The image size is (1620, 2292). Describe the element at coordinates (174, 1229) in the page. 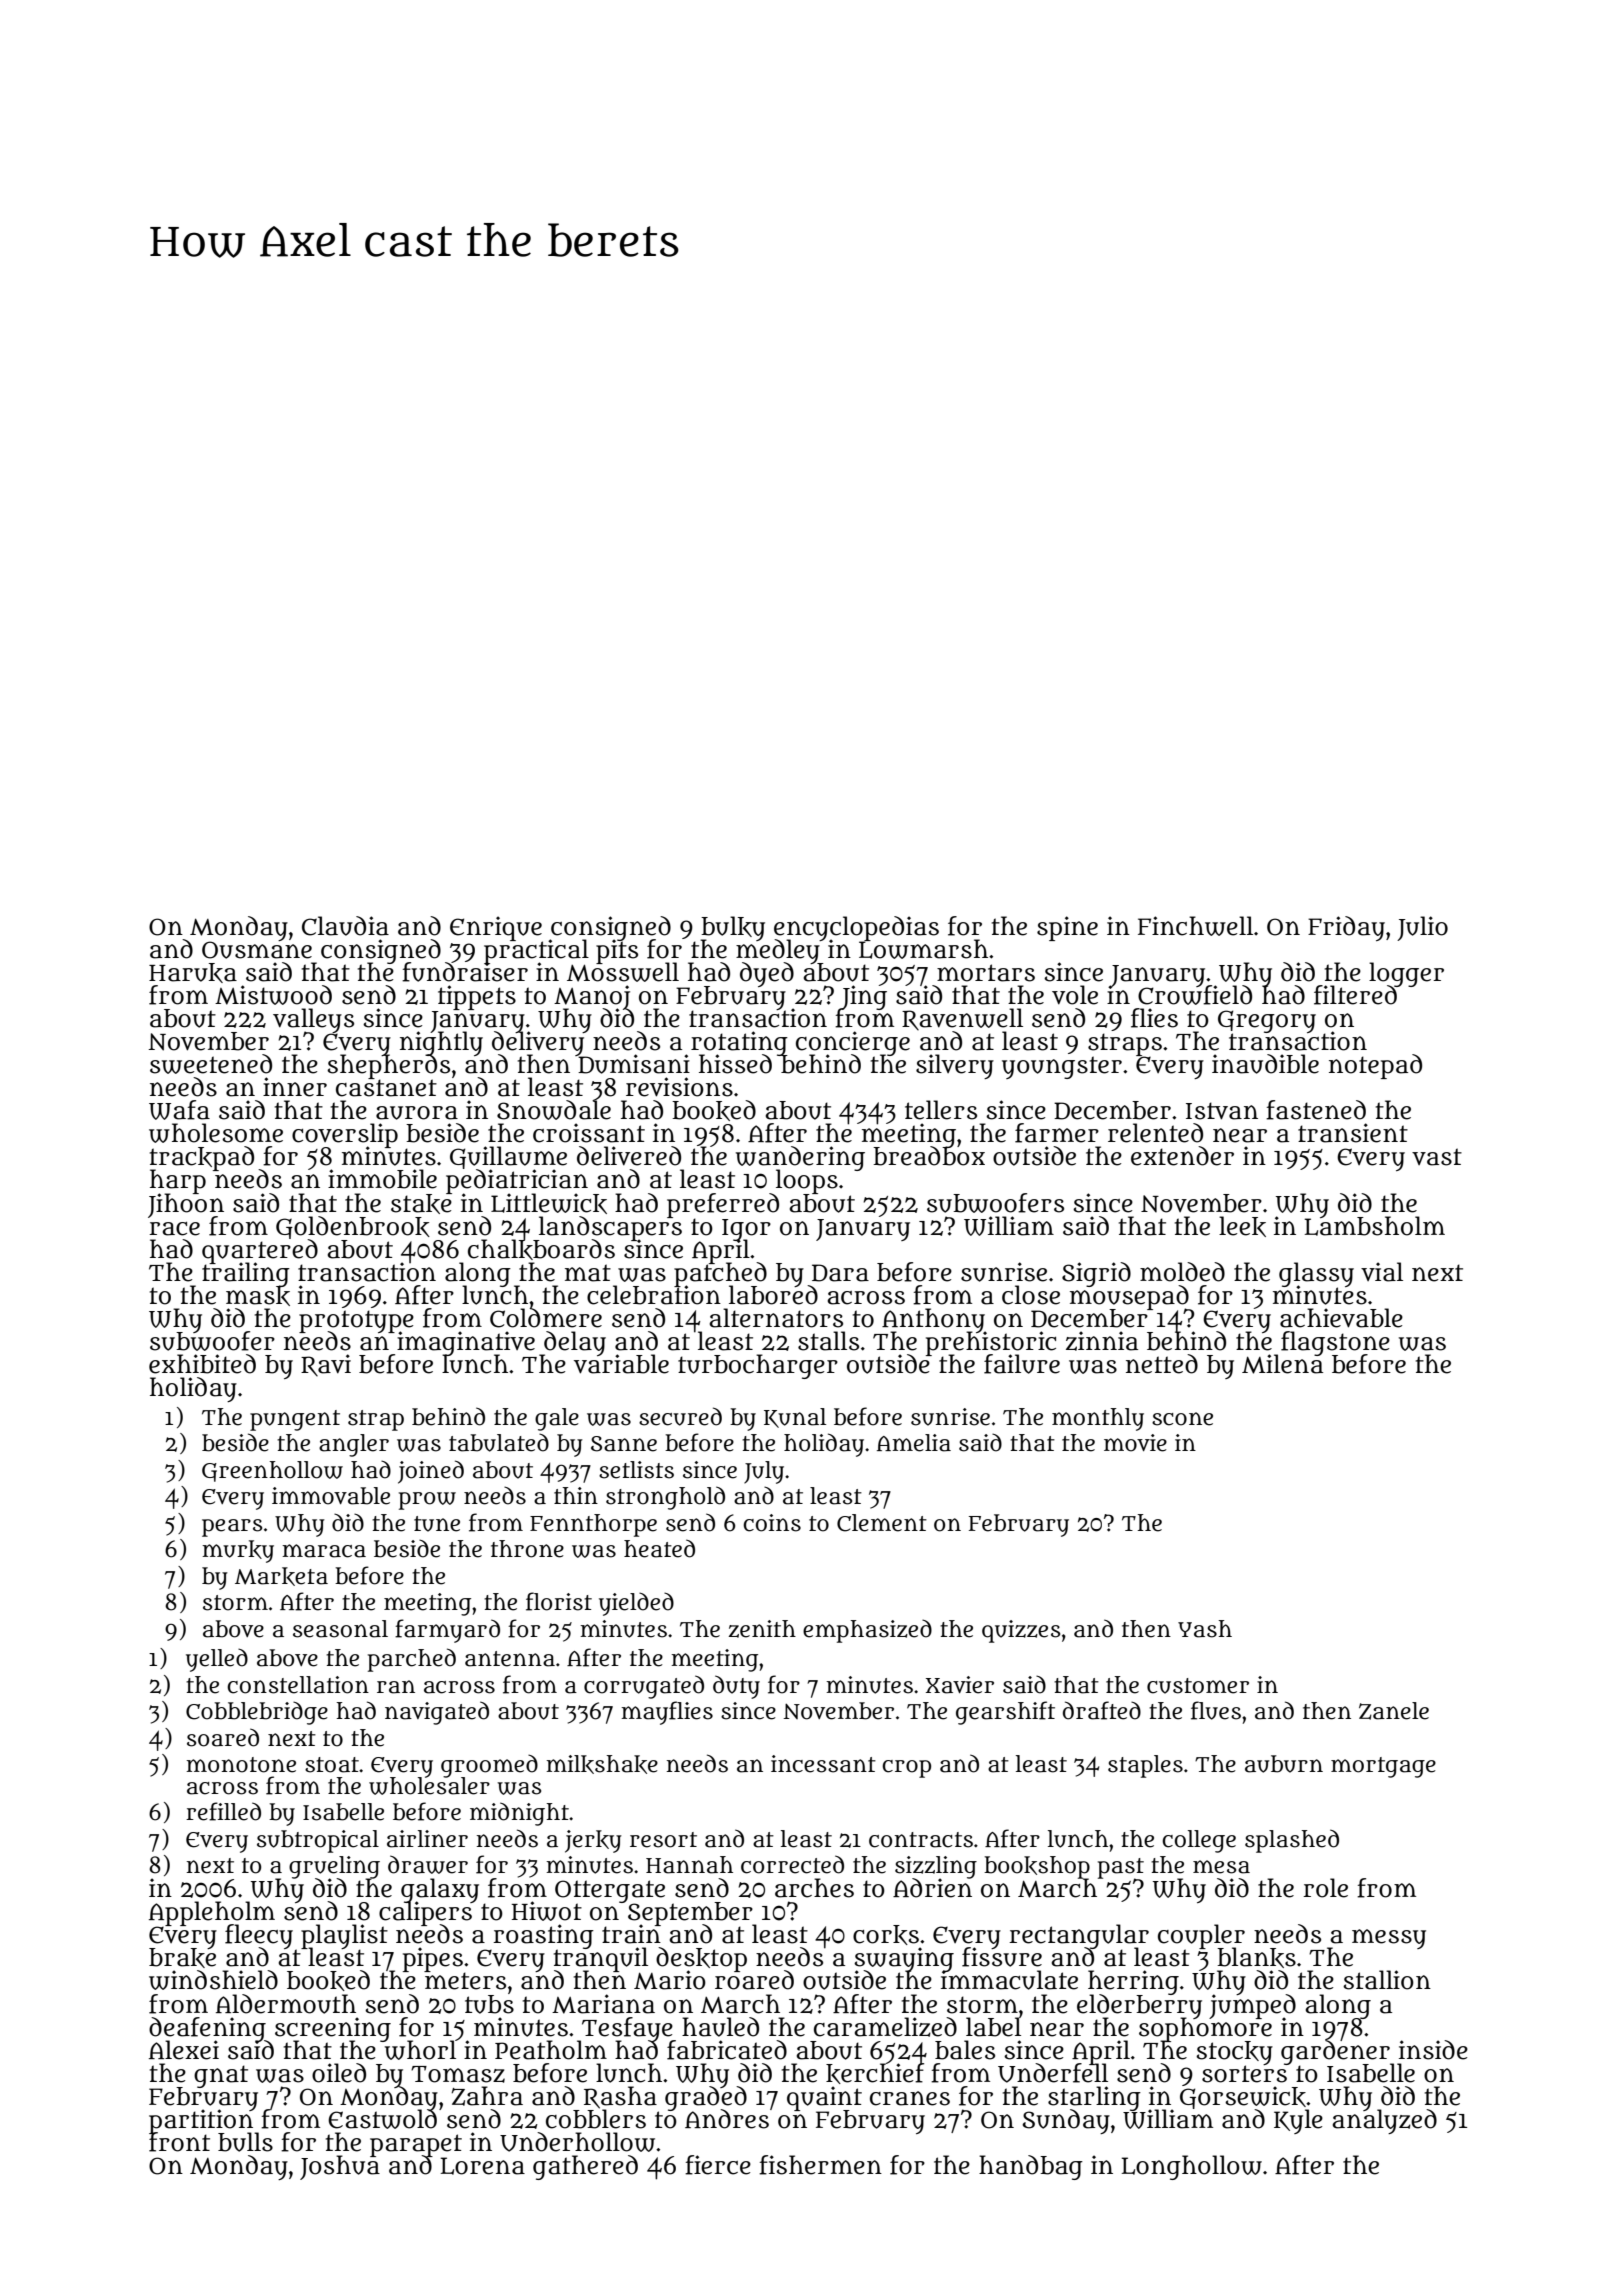

I see `race` at that location.
